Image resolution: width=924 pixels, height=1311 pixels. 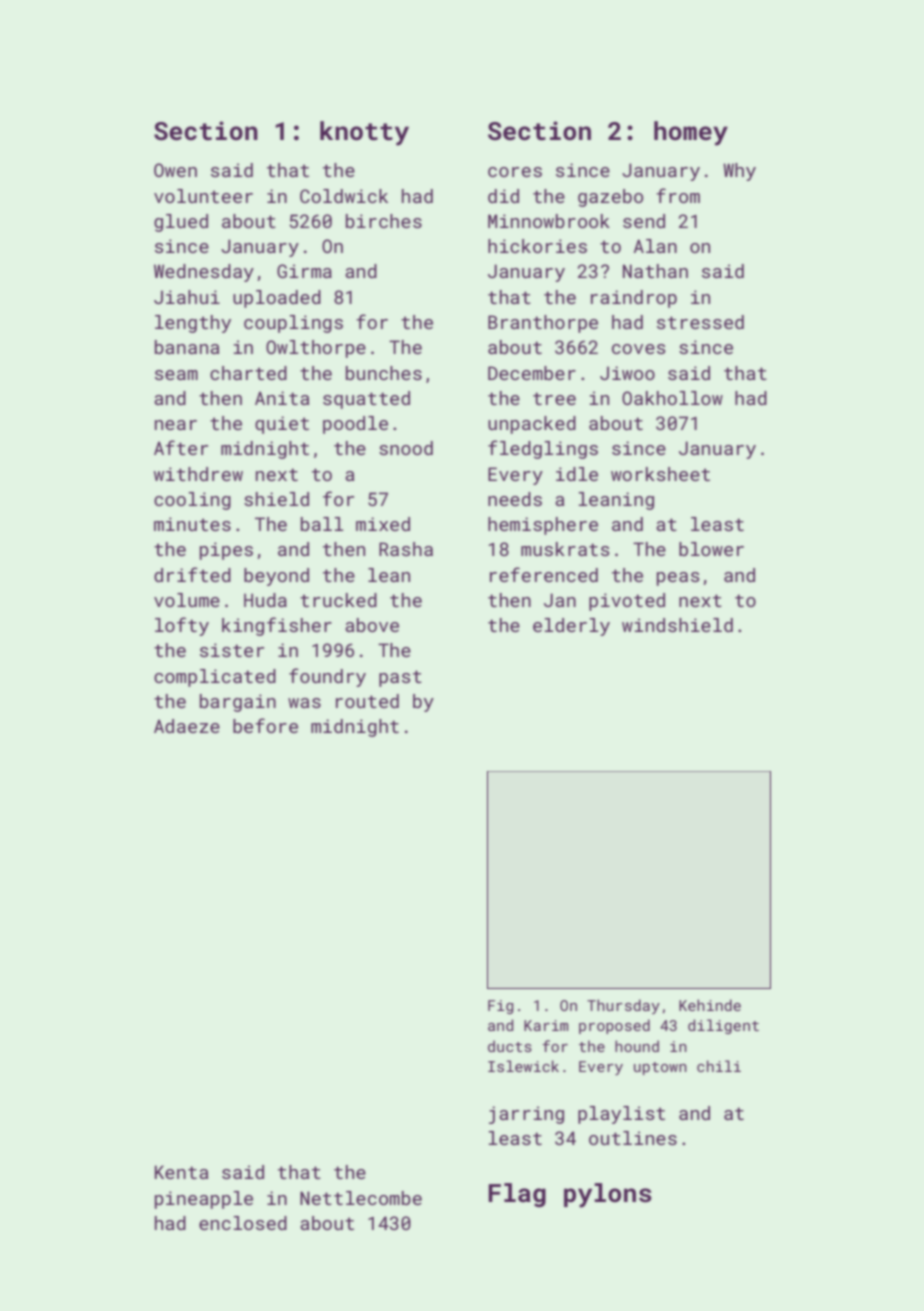 I want to click on muskrats, so click(x=565, y=549).
